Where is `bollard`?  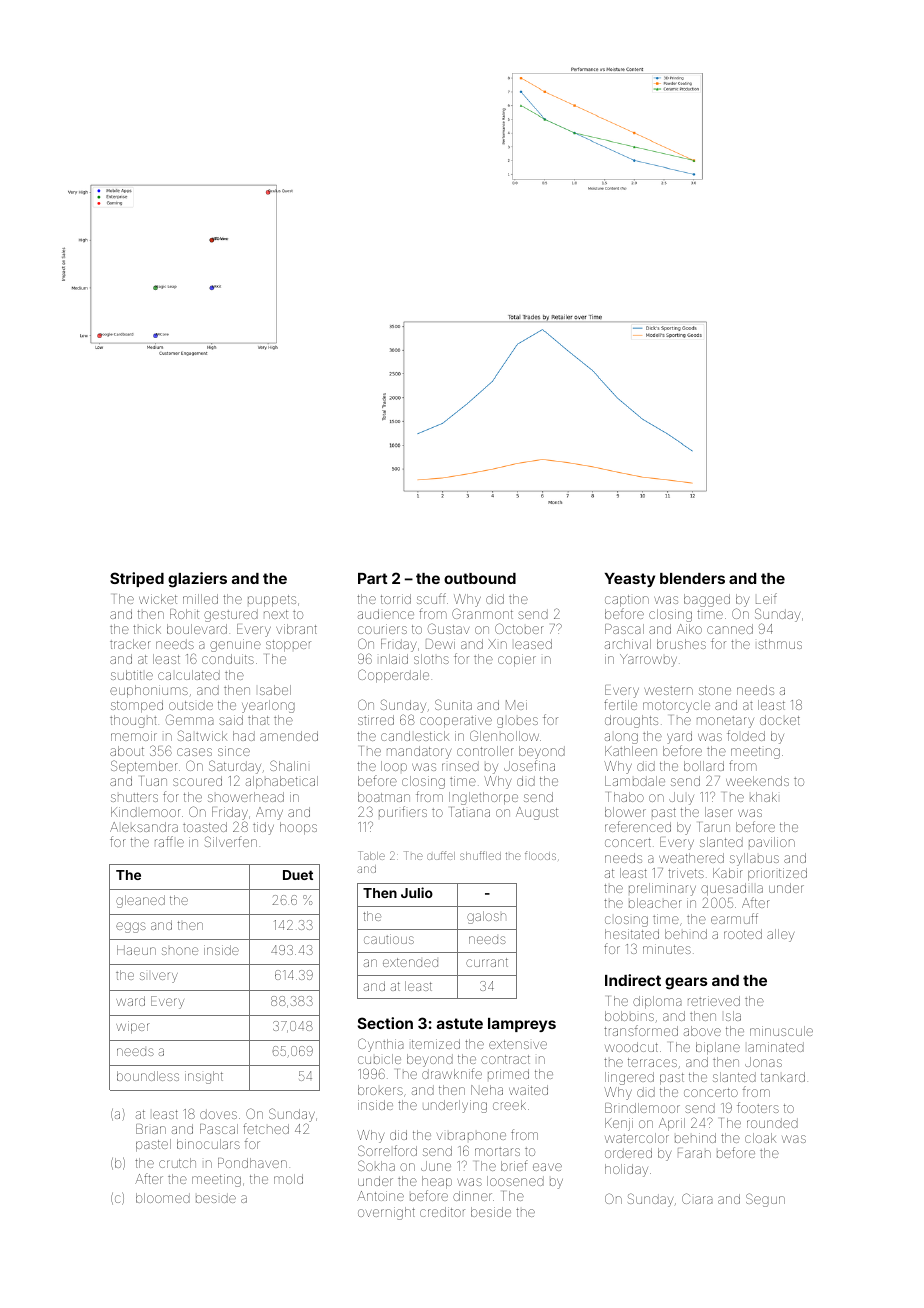
bollard is located at coordinates (704, 766).
